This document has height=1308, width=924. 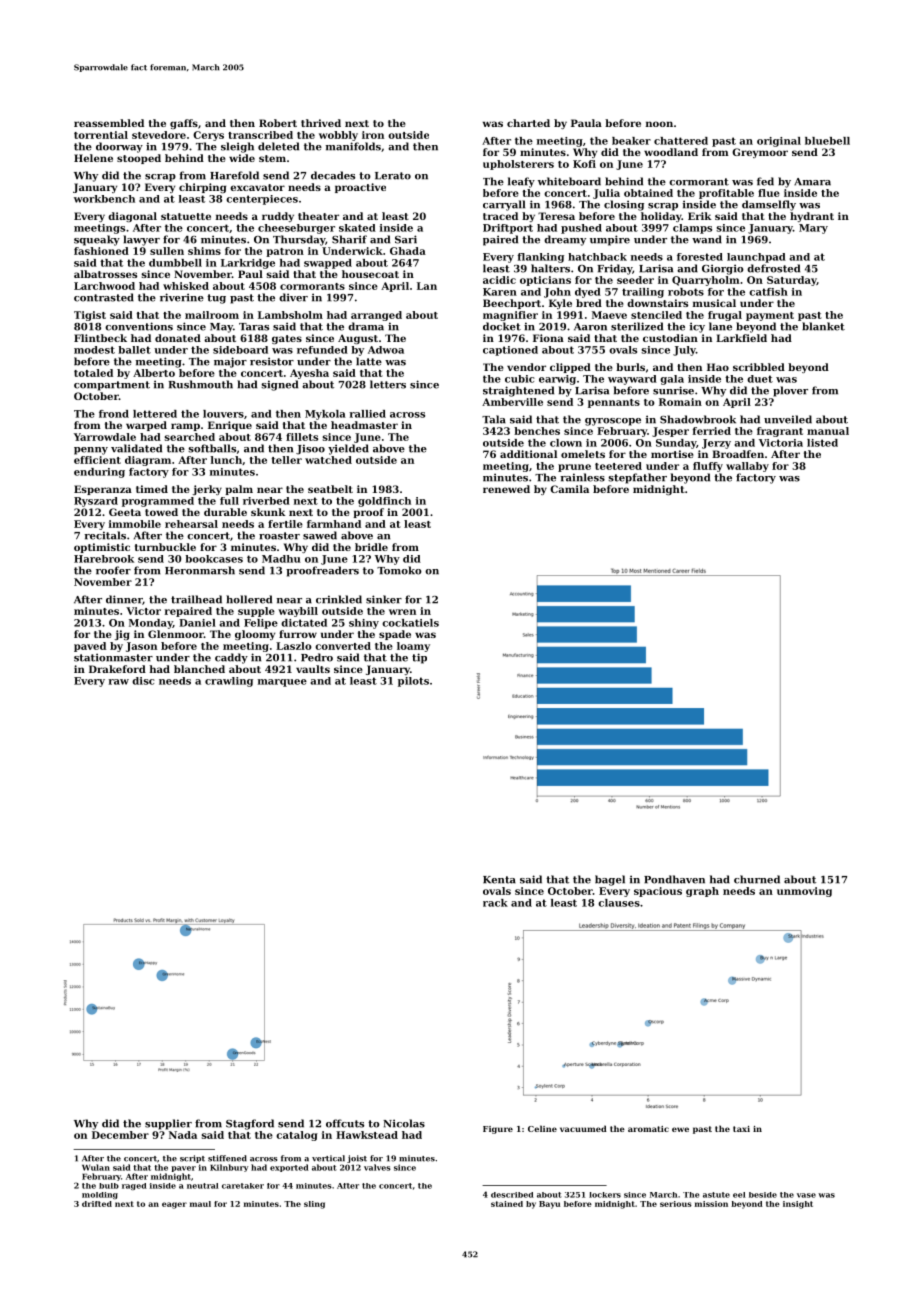 I want to click on caretaker, so click(x=243, y=1186).
